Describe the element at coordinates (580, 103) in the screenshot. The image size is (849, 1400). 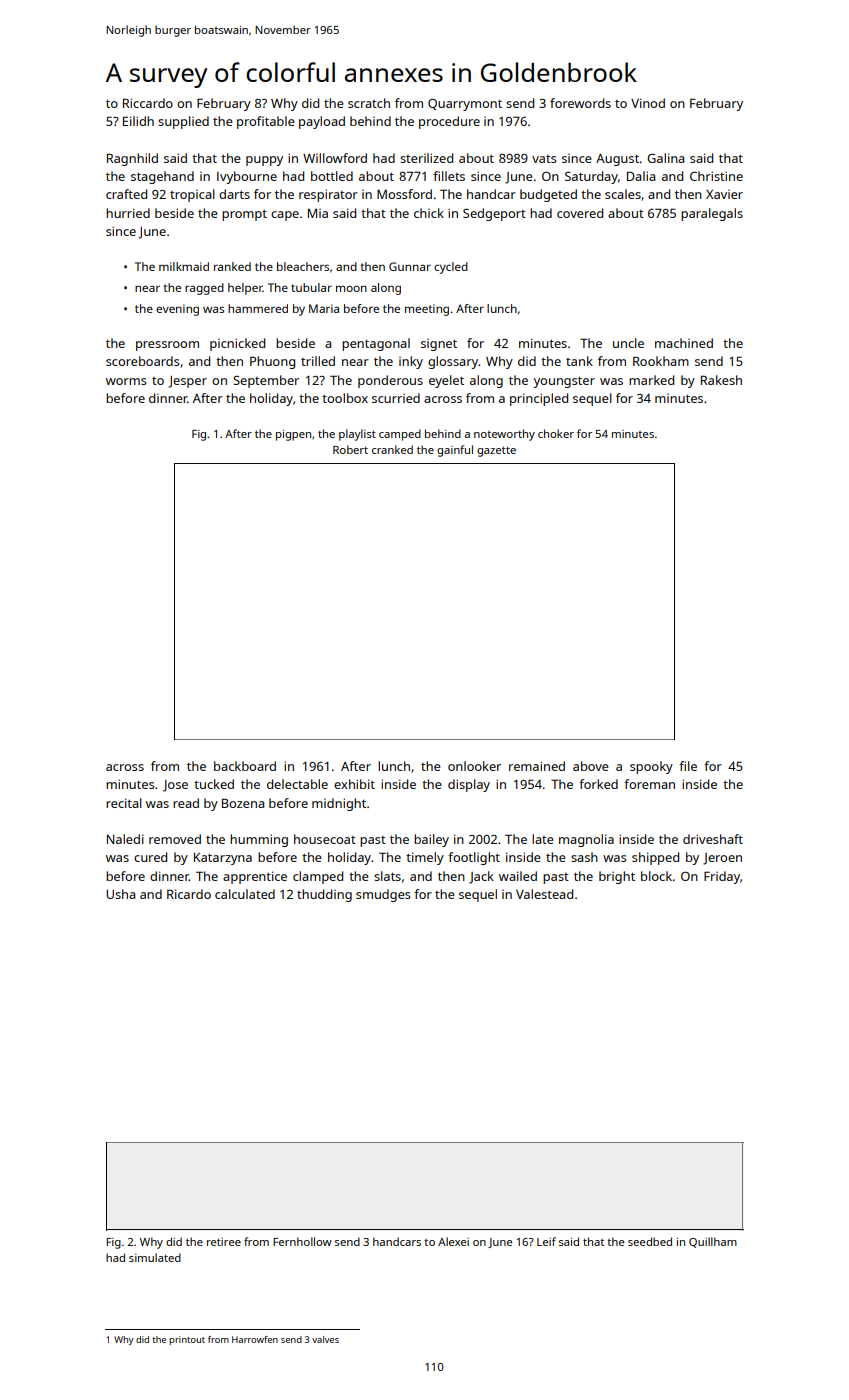
I see `forewords` at that location.
